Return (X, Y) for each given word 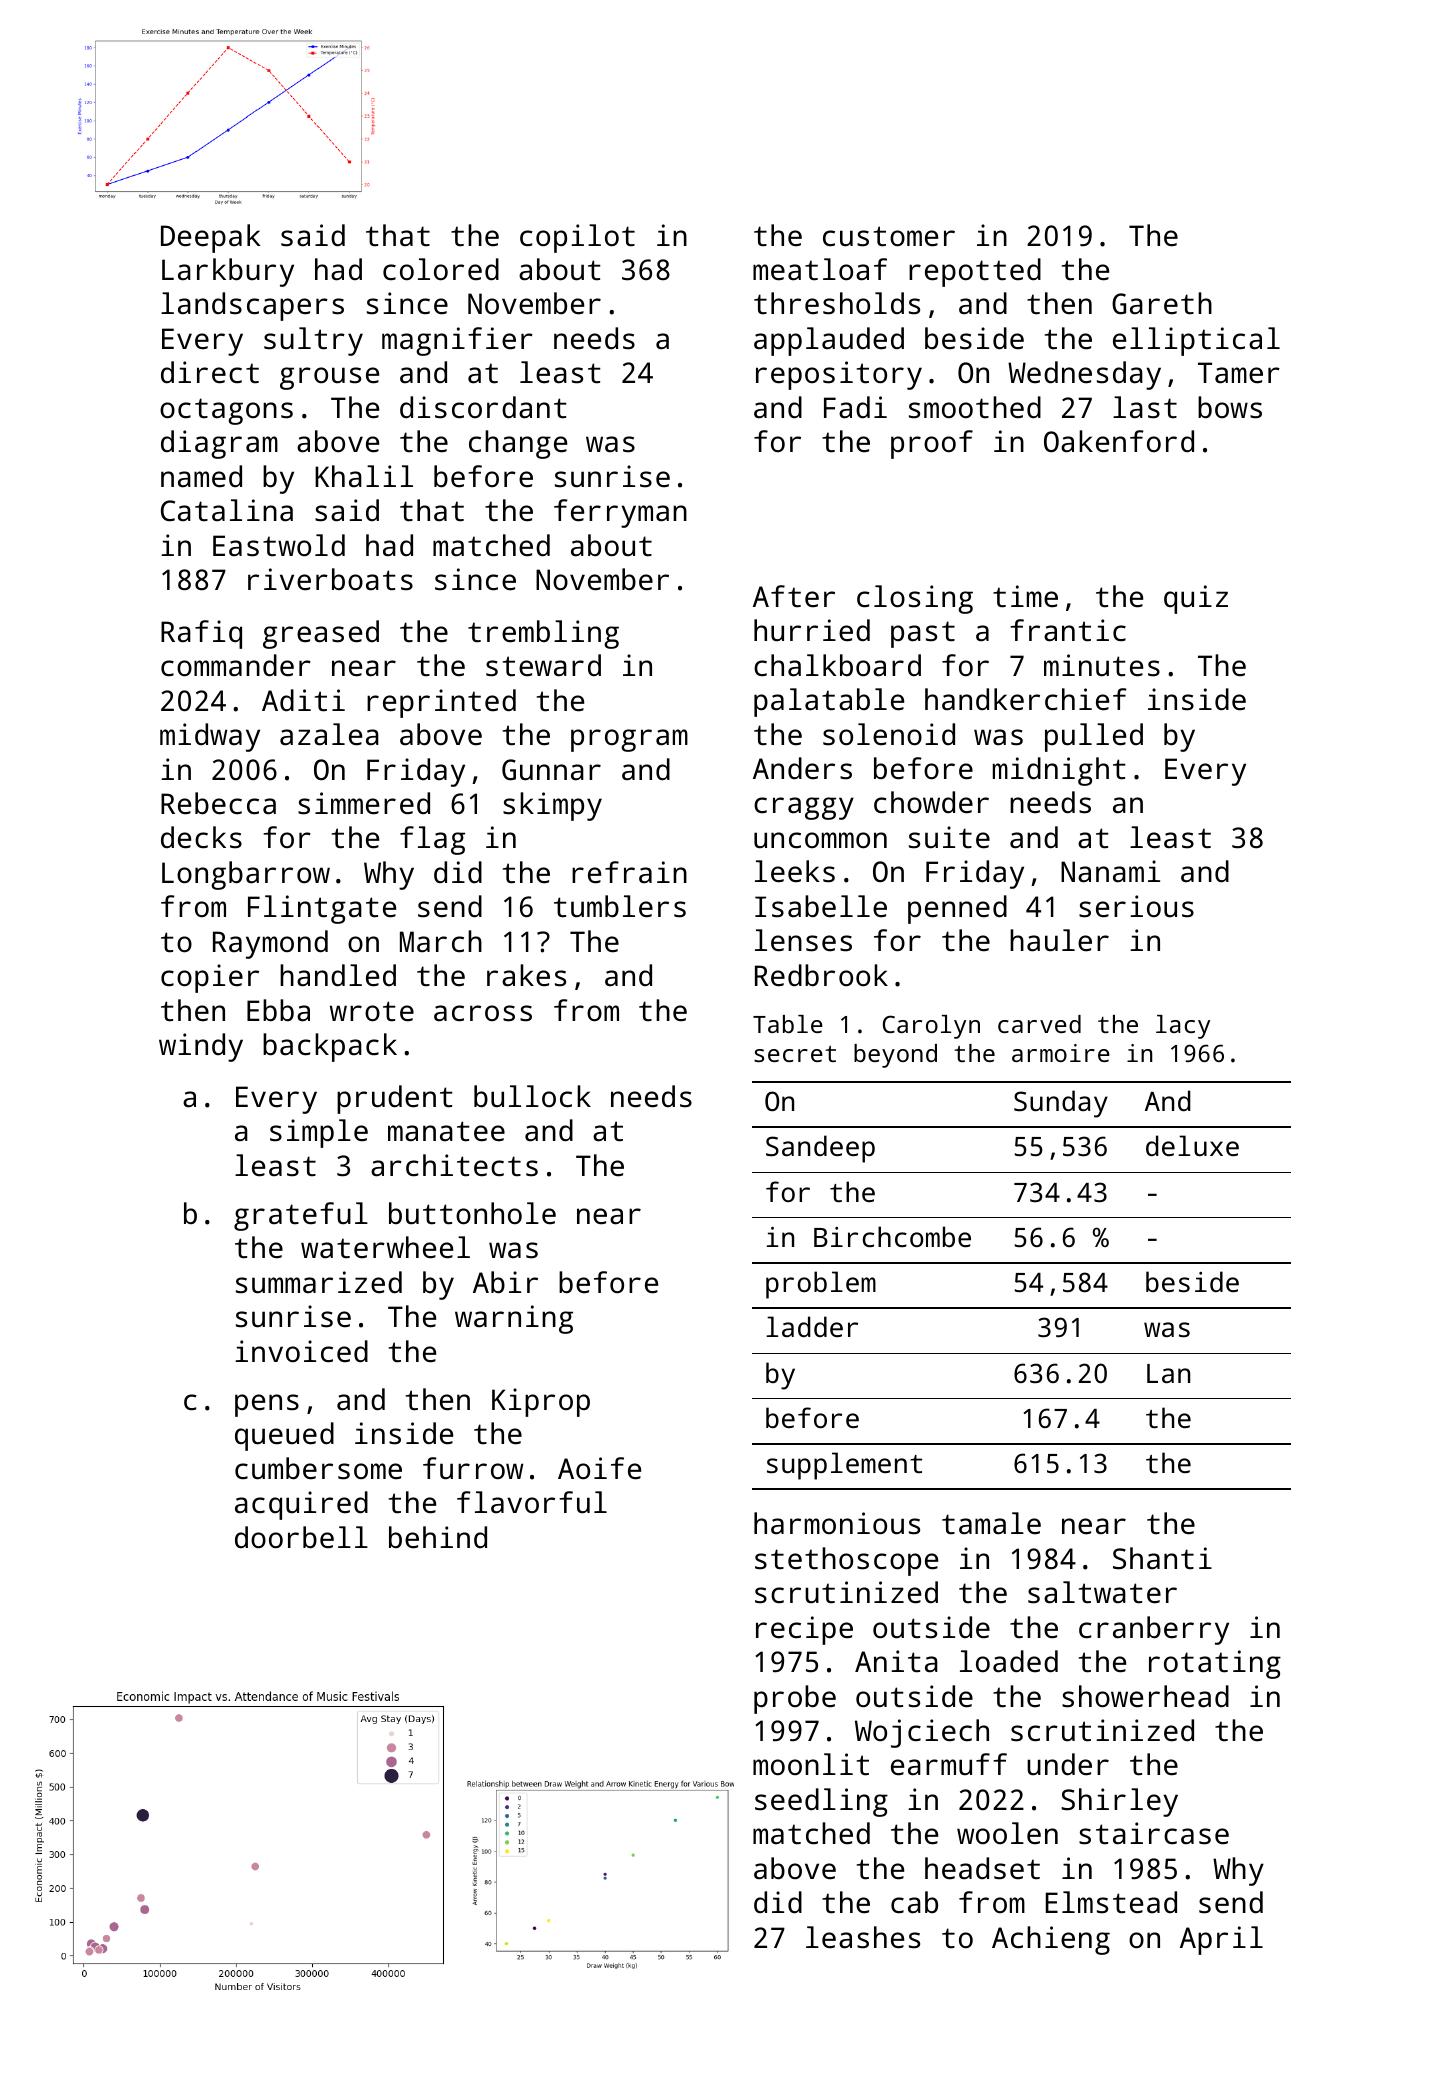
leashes (863, 1937)
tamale (991, 1523)
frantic (1068, 630)
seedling (821, 1802)
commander (236, 665)
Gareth (1162, 303)
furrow (473, 1468)
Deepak (211, 238)
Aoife (599, 1468)
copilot (577, 238)
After (794, 596)
